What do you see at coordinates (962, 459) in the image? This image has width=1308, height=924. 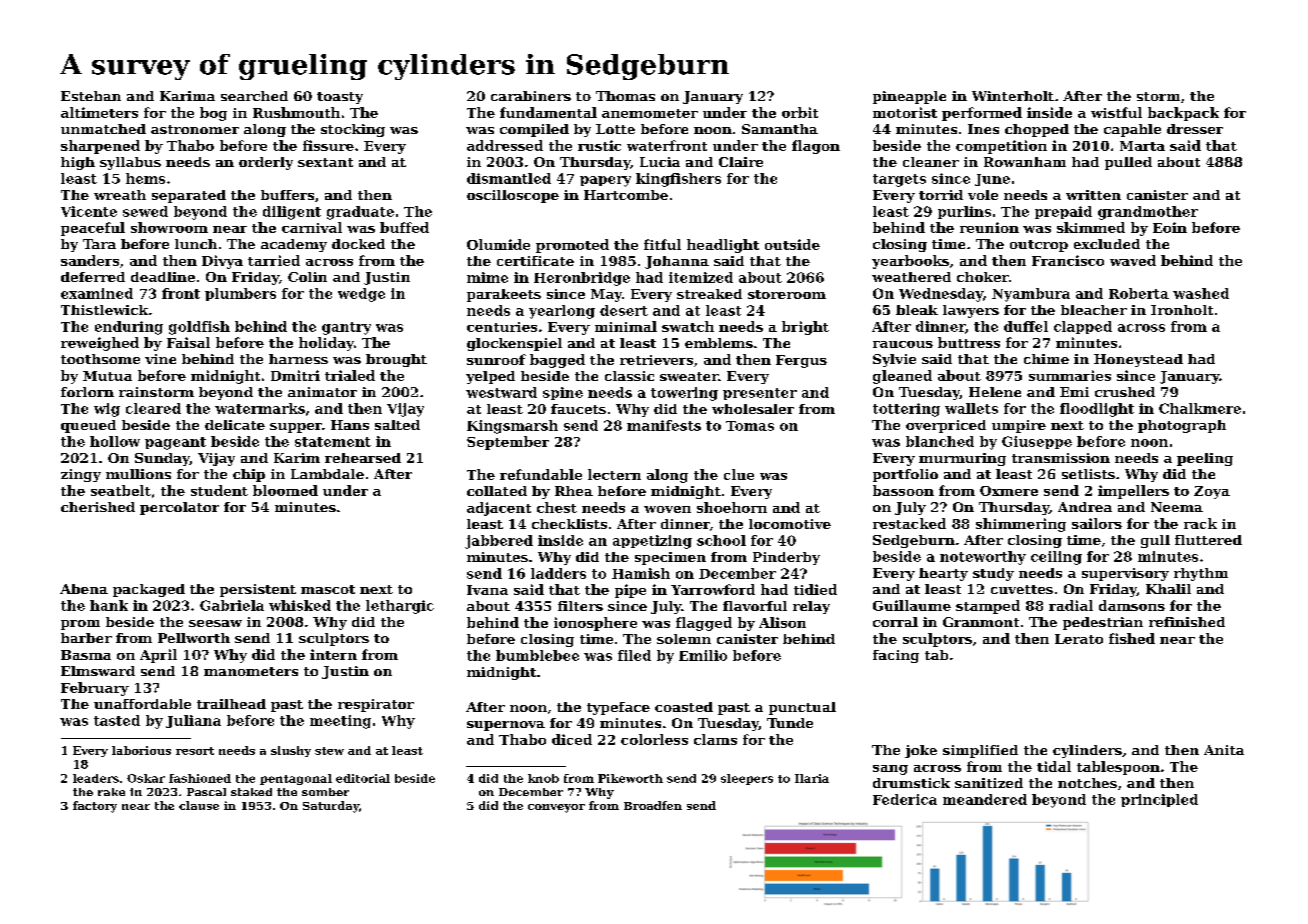 I see `murmuring` at bounding box center [962, 459].
